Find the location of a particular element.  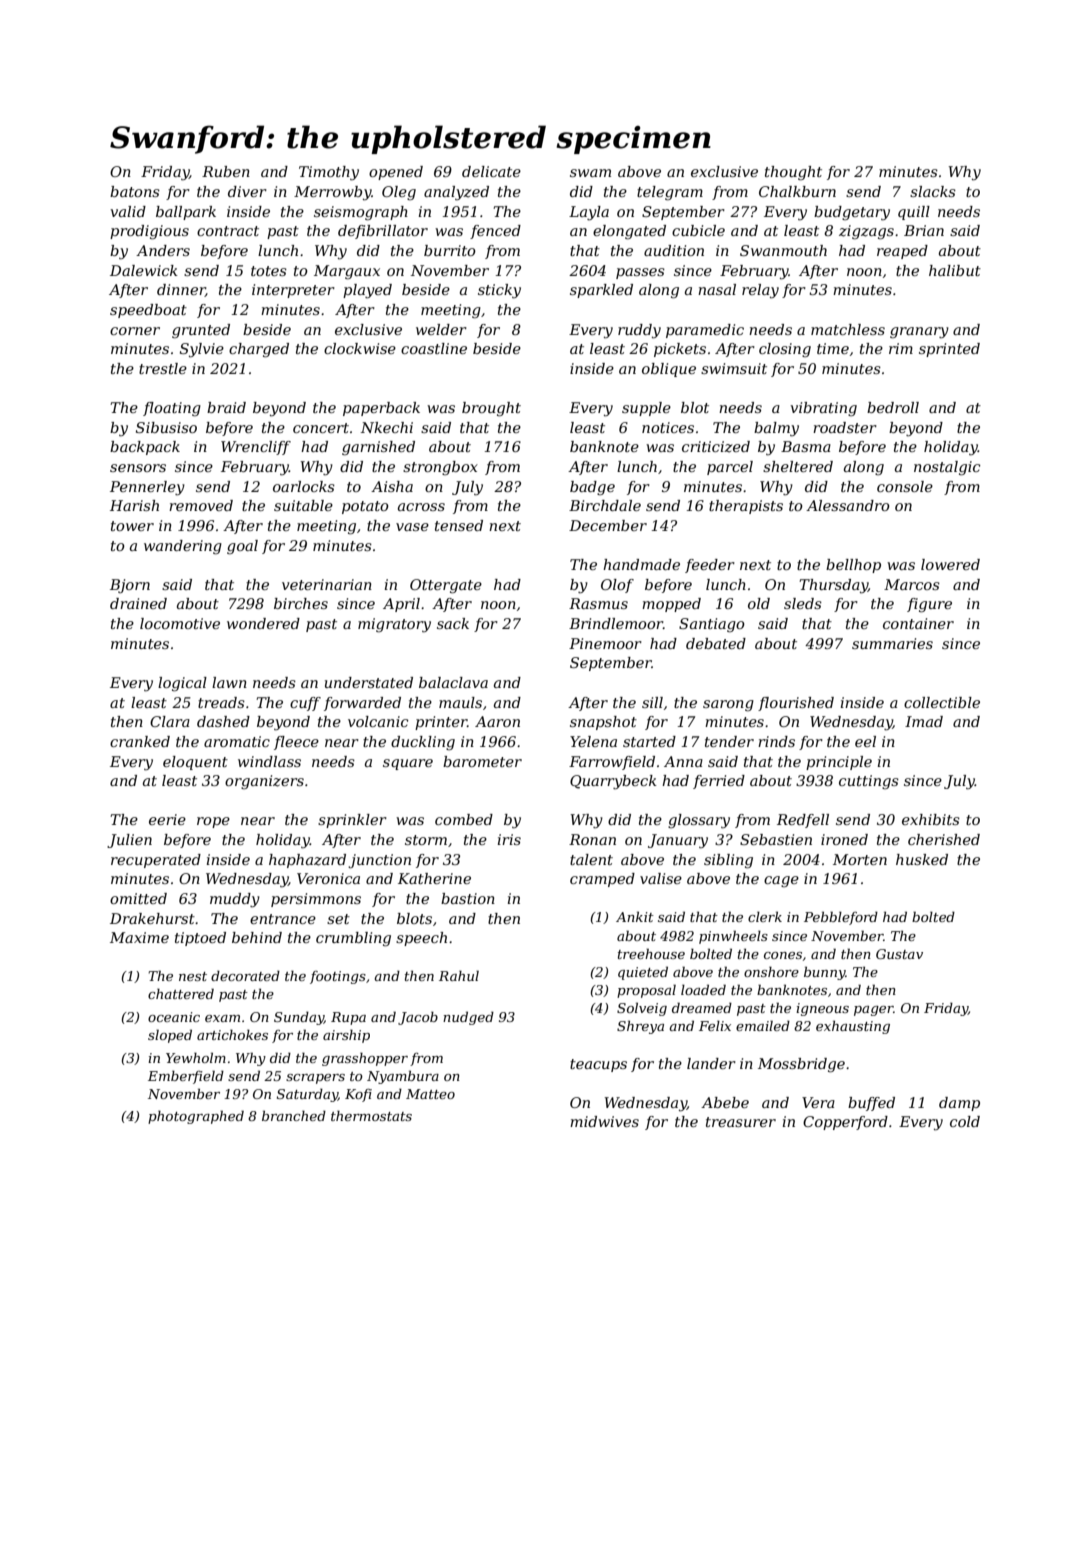

eerie is located at coordinates (167, 819).
